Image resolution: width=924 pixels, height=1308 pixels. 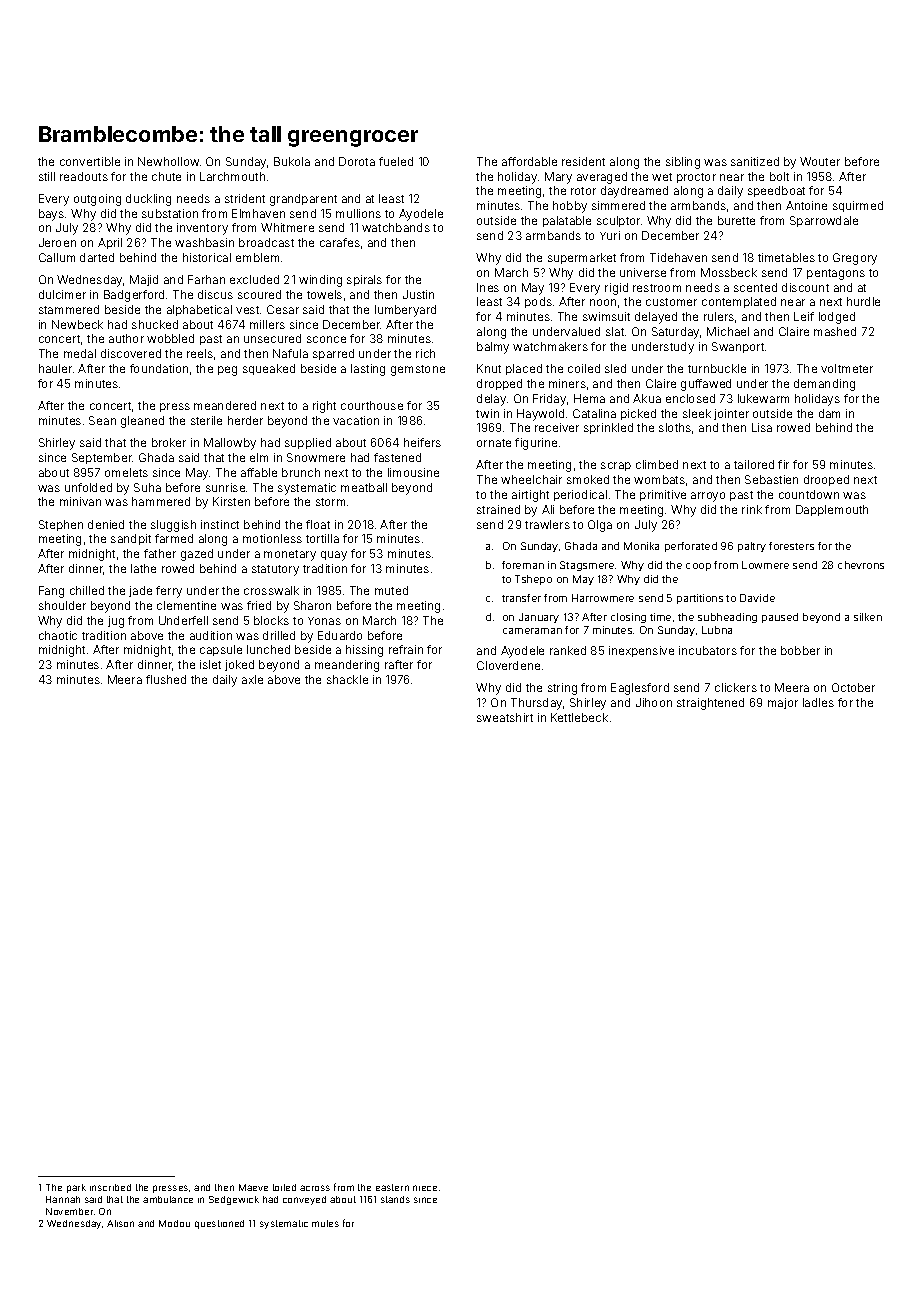 I want to click on October, so click(x=853, y=687).
